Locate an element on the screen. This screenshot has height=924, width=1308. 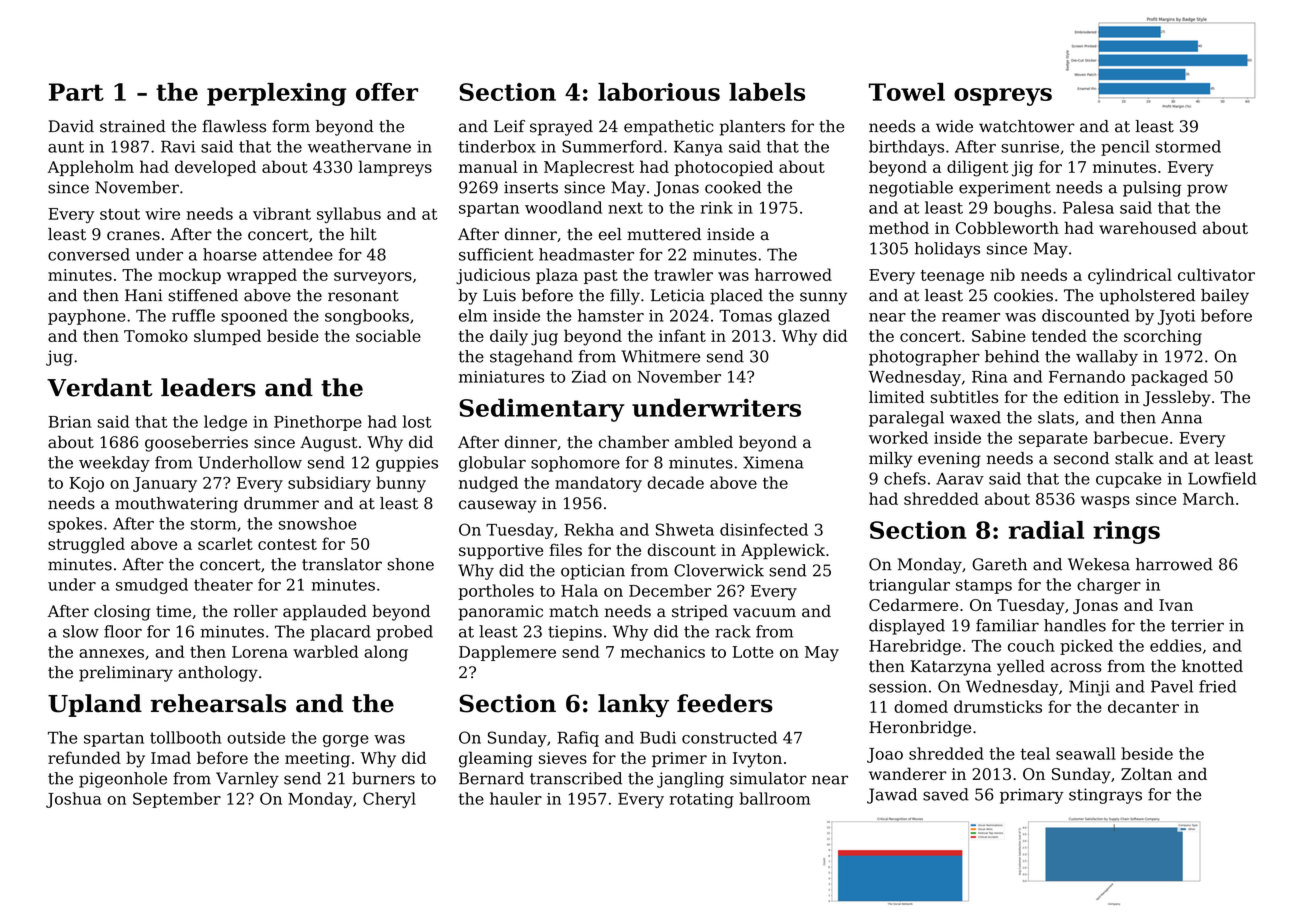
aunt is located at coordinates (66, 147).
